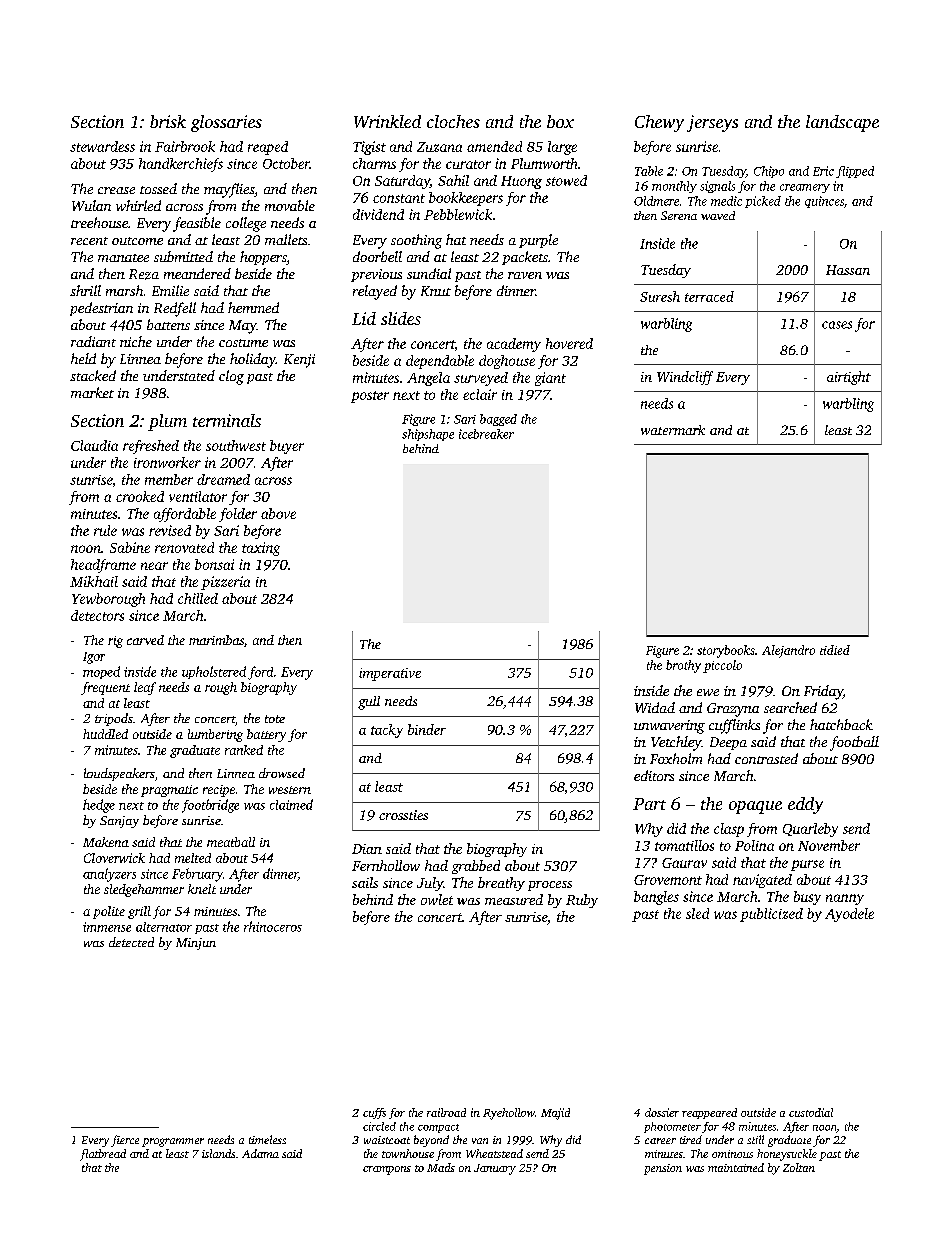  I want to click on meandered, so click(197, 273).
